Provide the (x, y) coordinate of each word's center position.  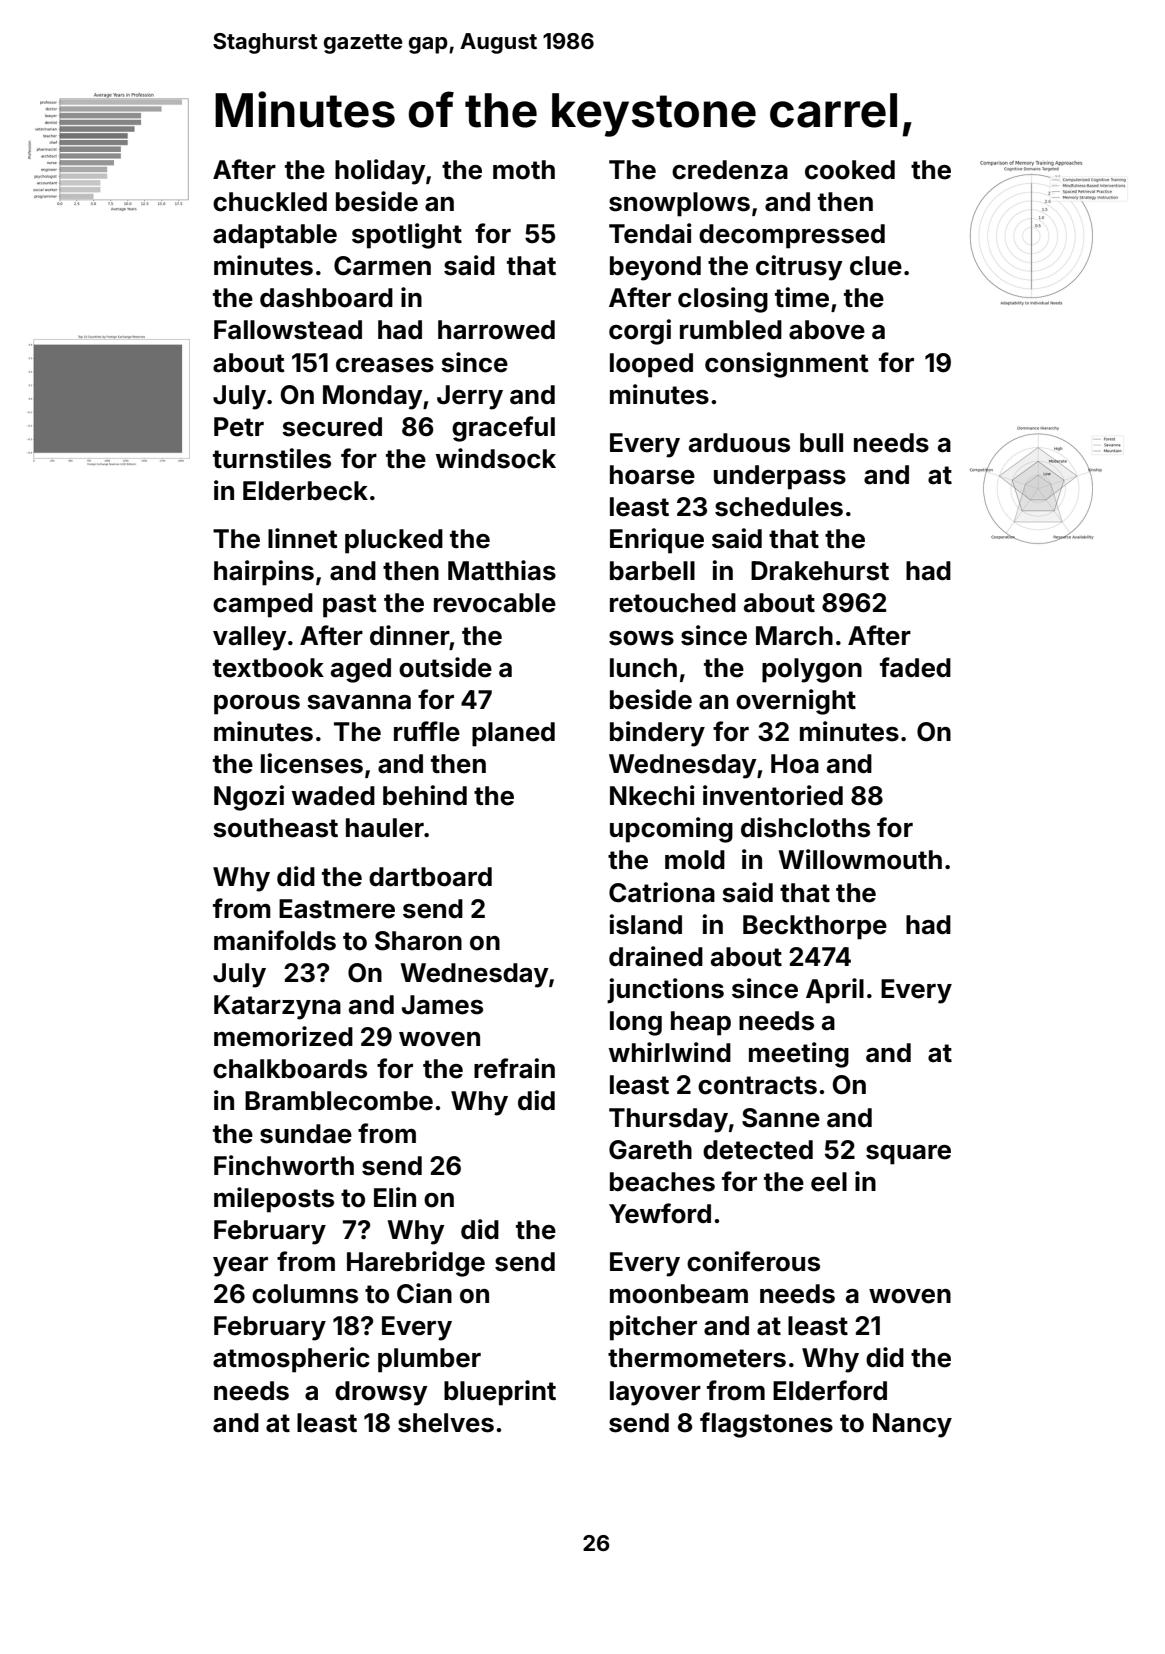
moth (524, 170)
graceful (503, 429)
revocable (495, 603)
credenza (730, 170)
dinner (410, 635)
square (908, 1155)
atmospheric (291, 1360)
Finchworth (284, 1165)
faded (915, 667)
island (645, 924)
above (827, 330)
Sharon (418, 941)
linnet (303, 538)
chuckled (270, 202)
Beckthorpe (815, 927)
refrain (514, 1068)
